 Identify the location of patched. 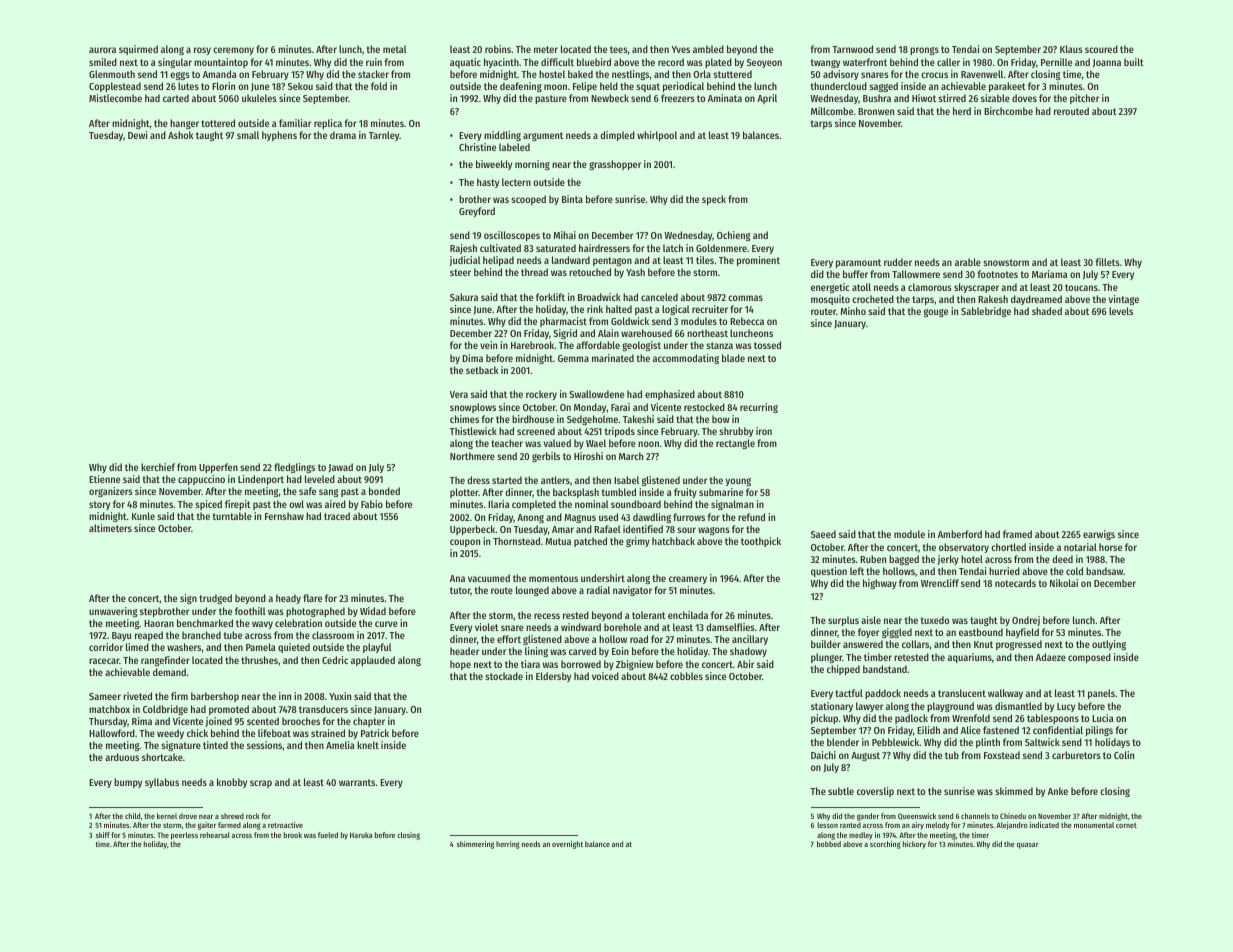
(590, 542).
